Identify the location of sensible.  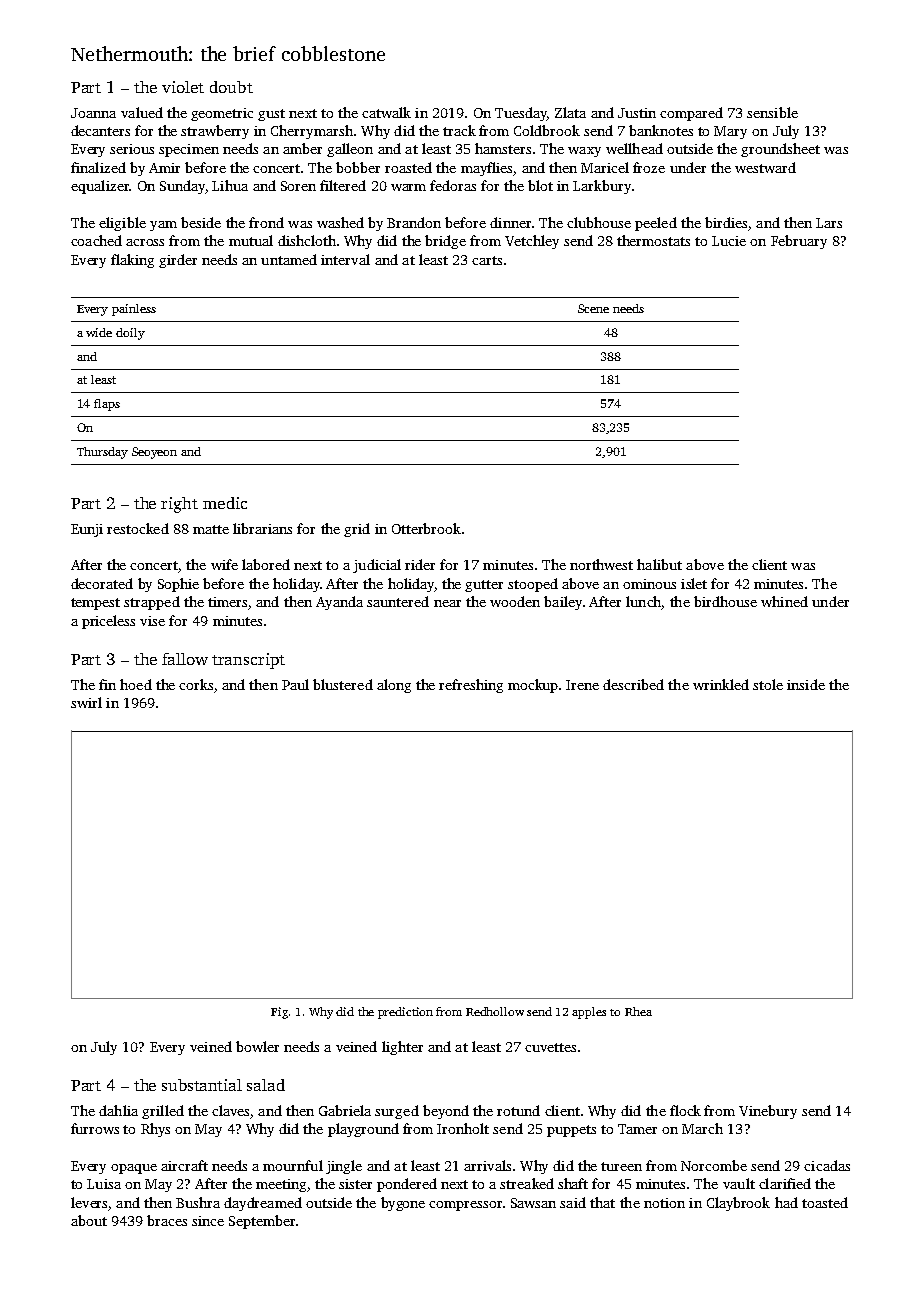
(772, 112).
